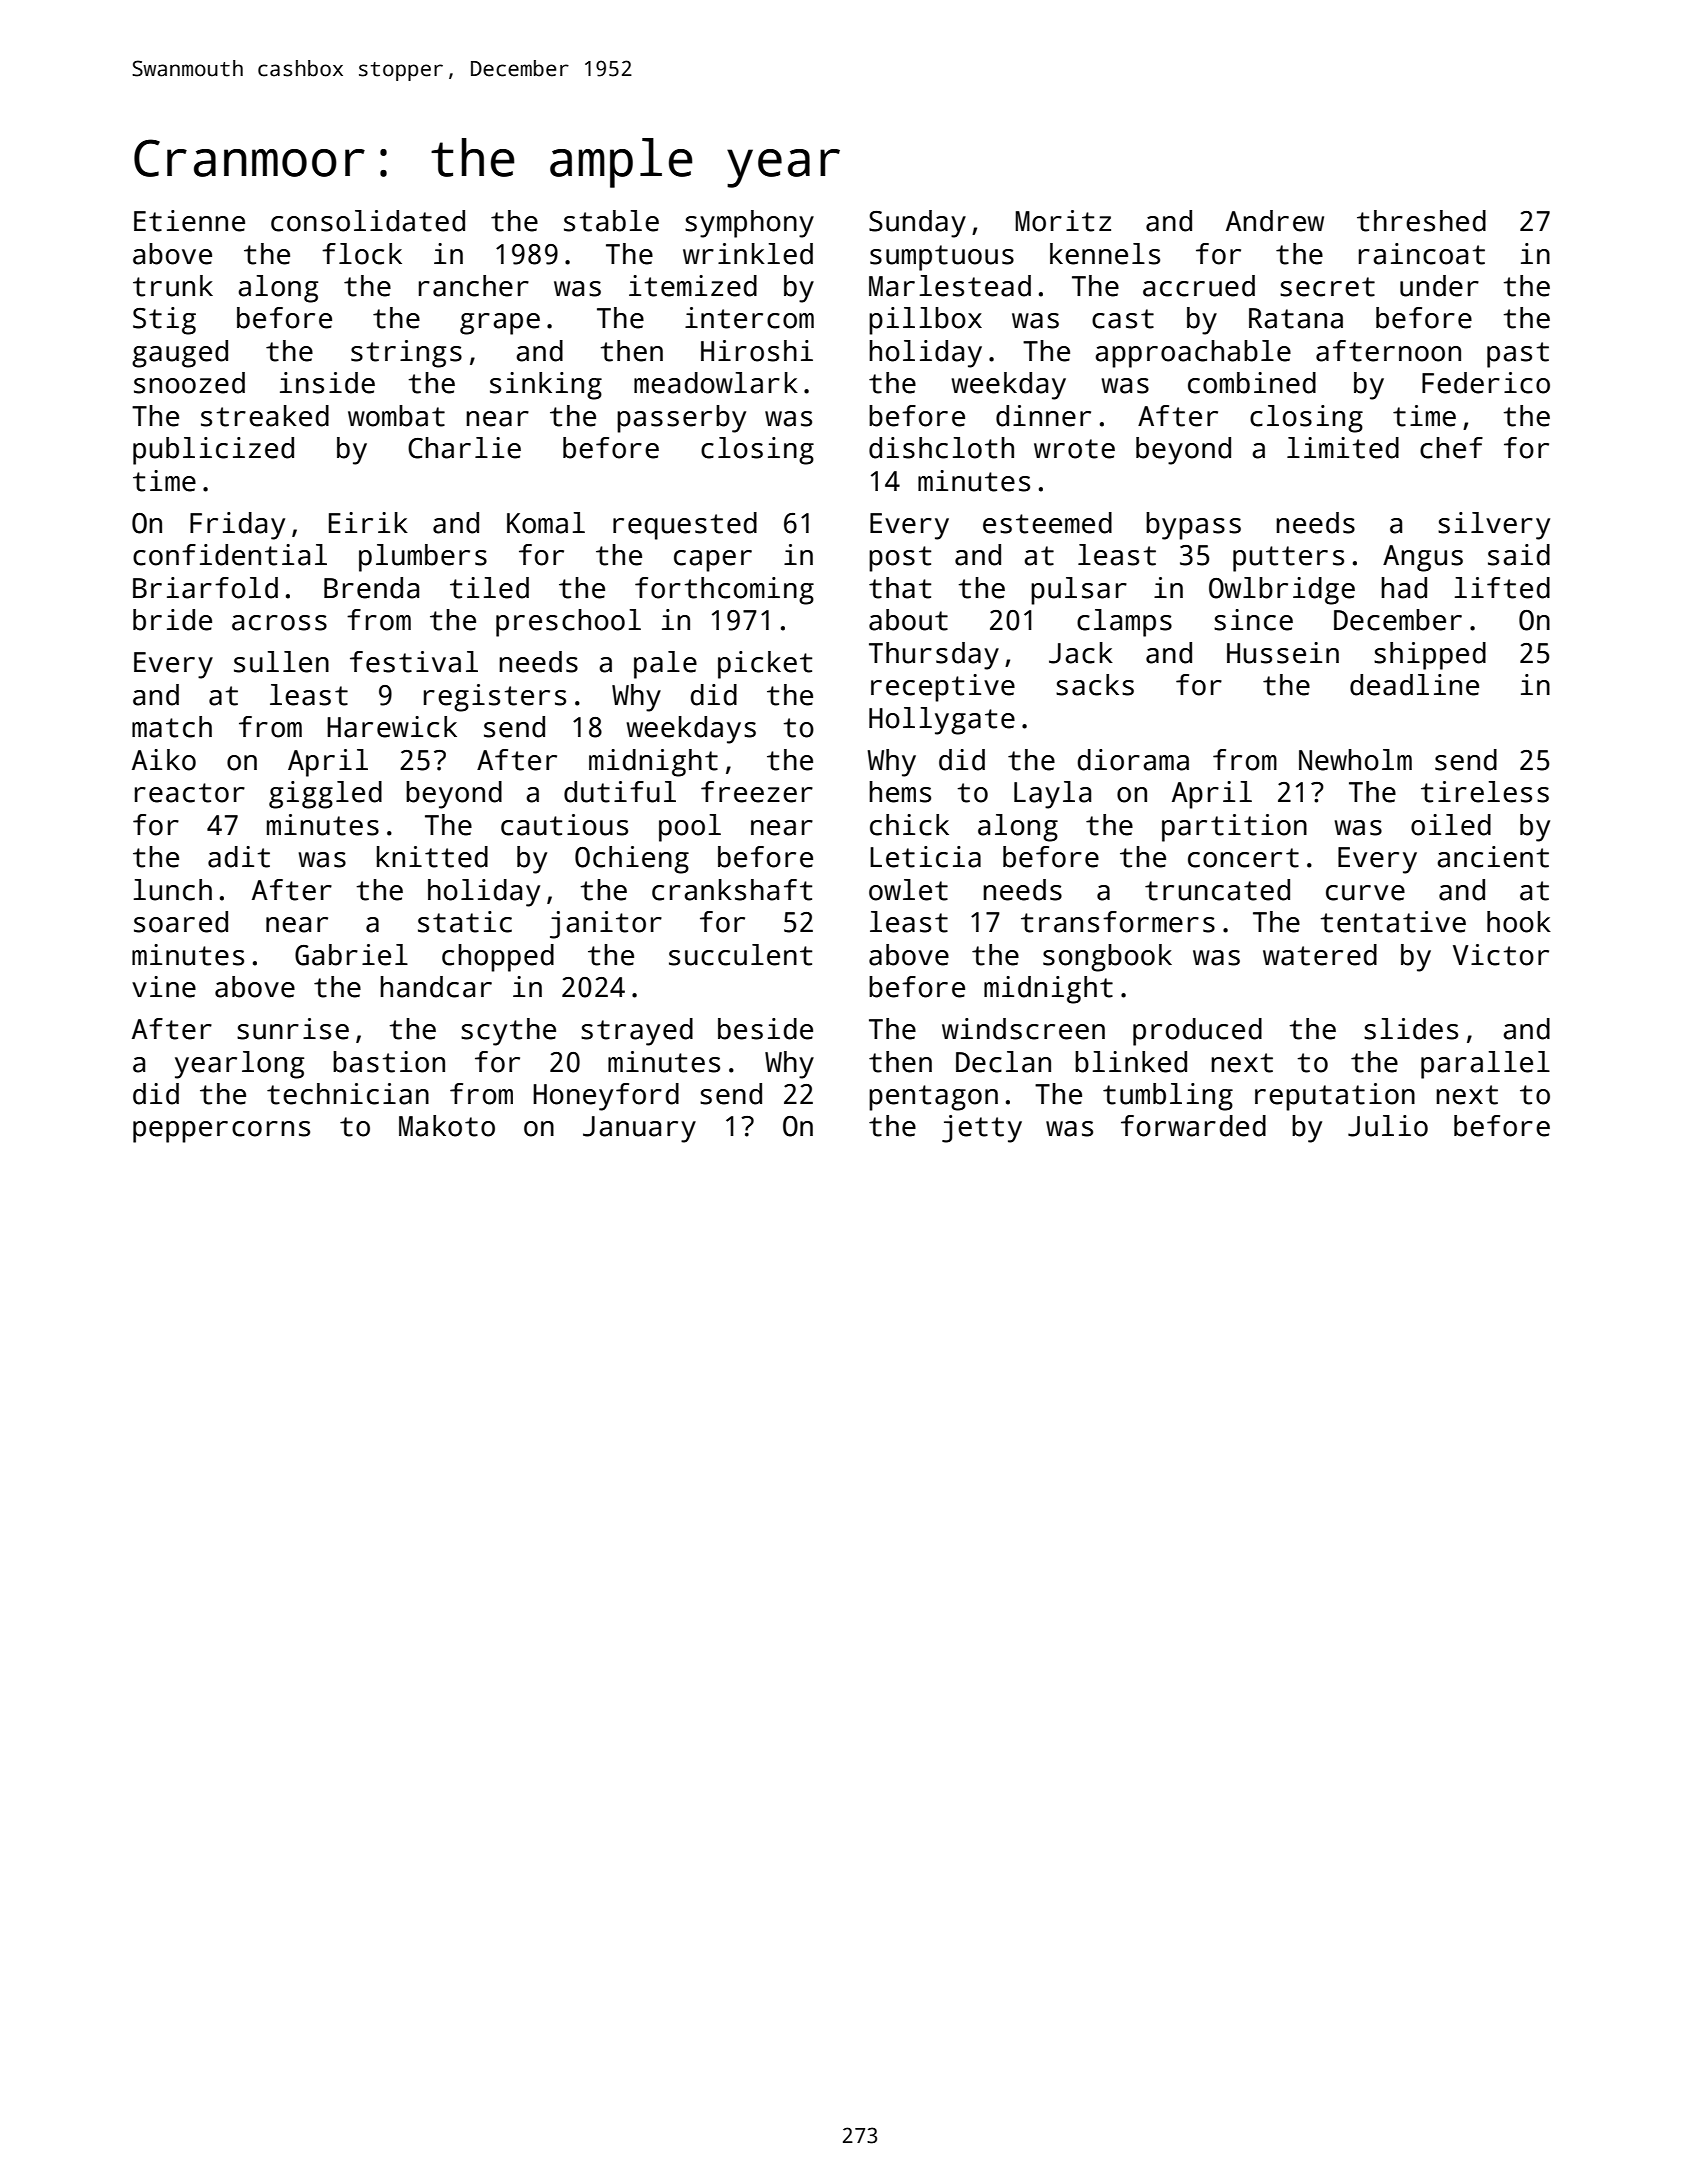 The height and width of the screenshot is (2178, 1683). I want to click on peppercorns, so click(221, 1132).
